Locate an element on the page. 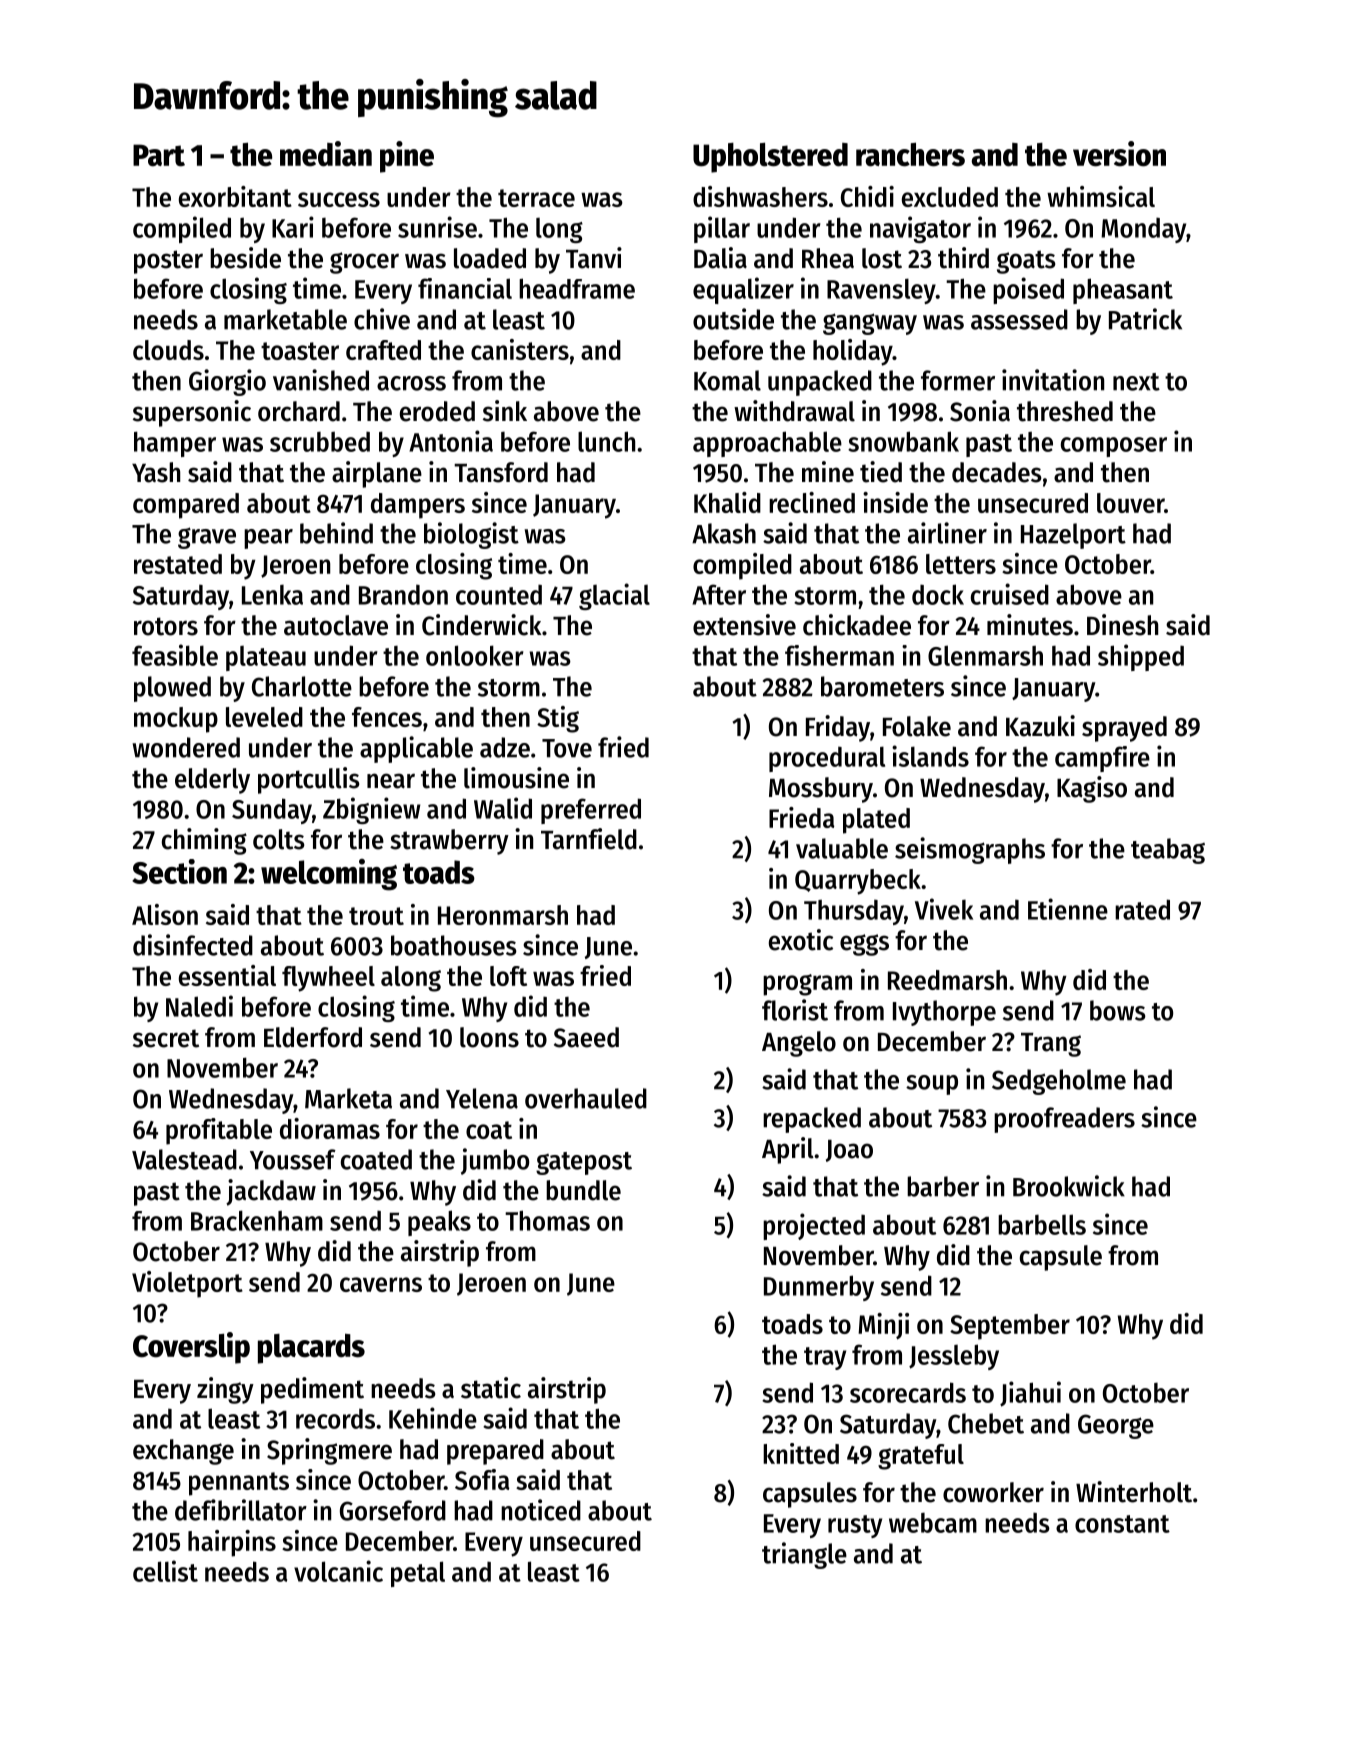 The image size is (1345, 1740). jumbo is located at coordinates (495, 1161).
